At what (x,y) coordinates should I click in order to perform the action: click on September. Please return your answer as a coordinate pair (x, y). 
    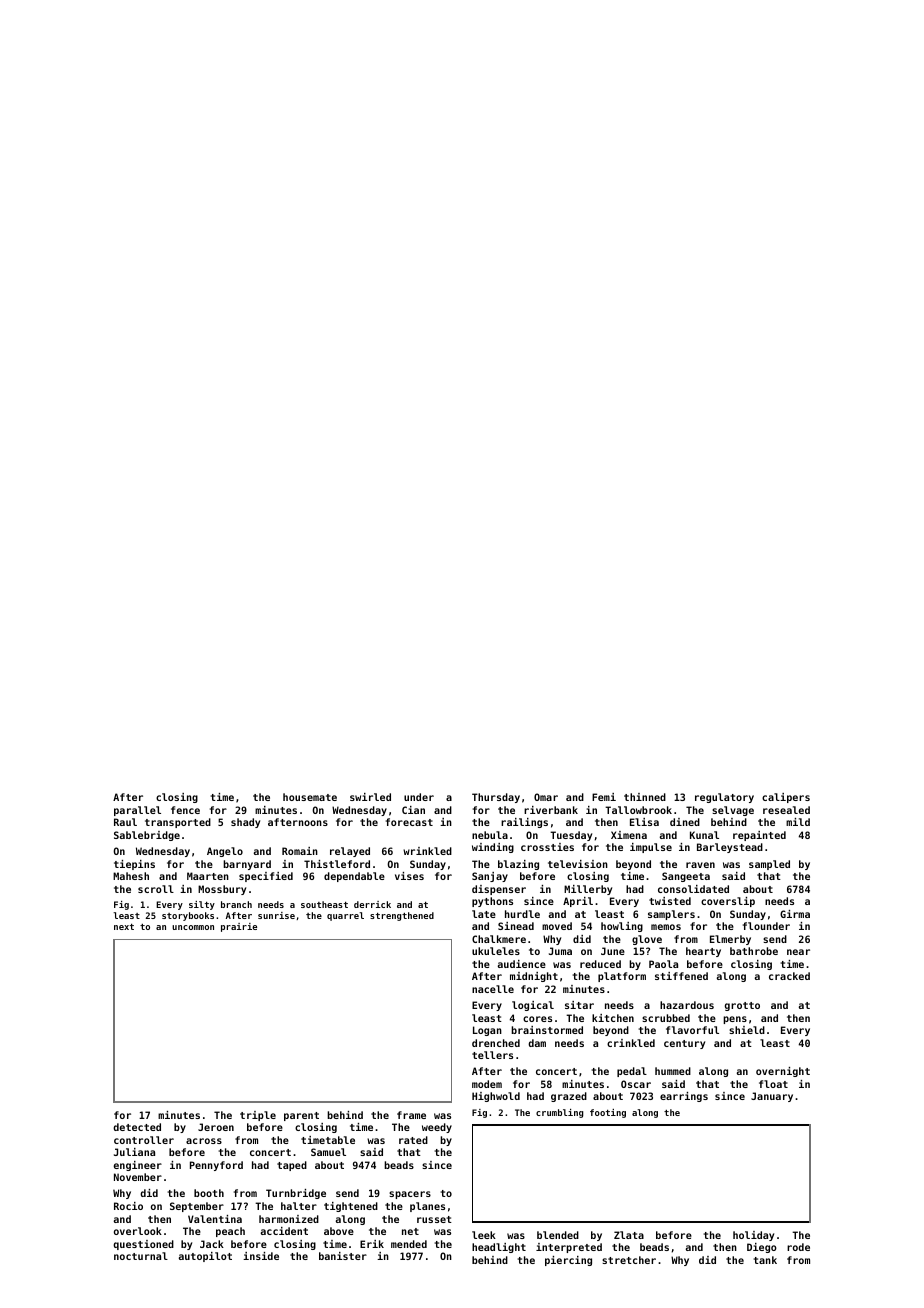
    Looking at the image, I should click on (197, 1207).
